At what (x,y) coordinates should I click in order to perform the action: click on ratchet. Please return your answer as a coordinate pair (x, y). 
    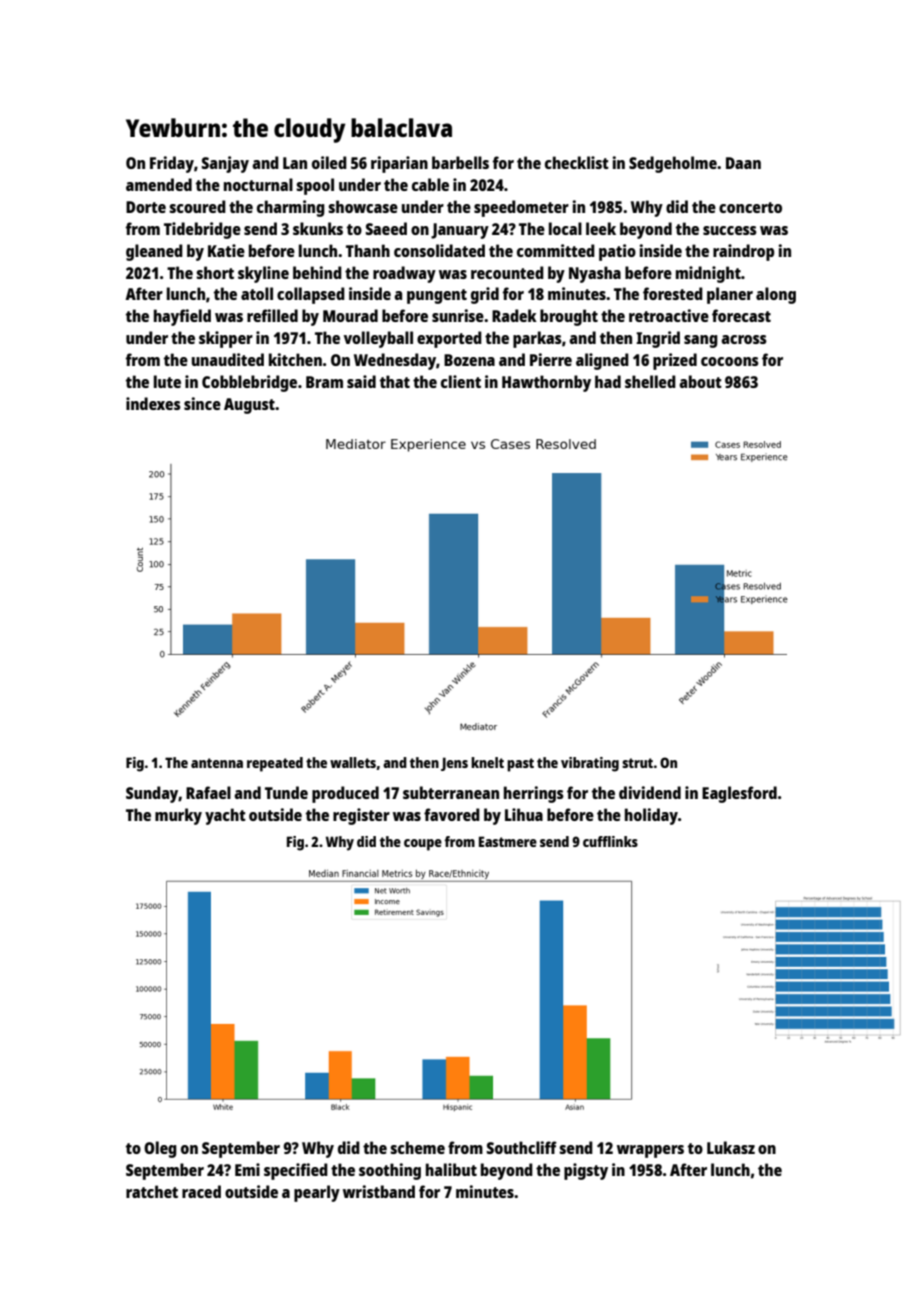
    Looking at the image, I should click on (152, 1191).
